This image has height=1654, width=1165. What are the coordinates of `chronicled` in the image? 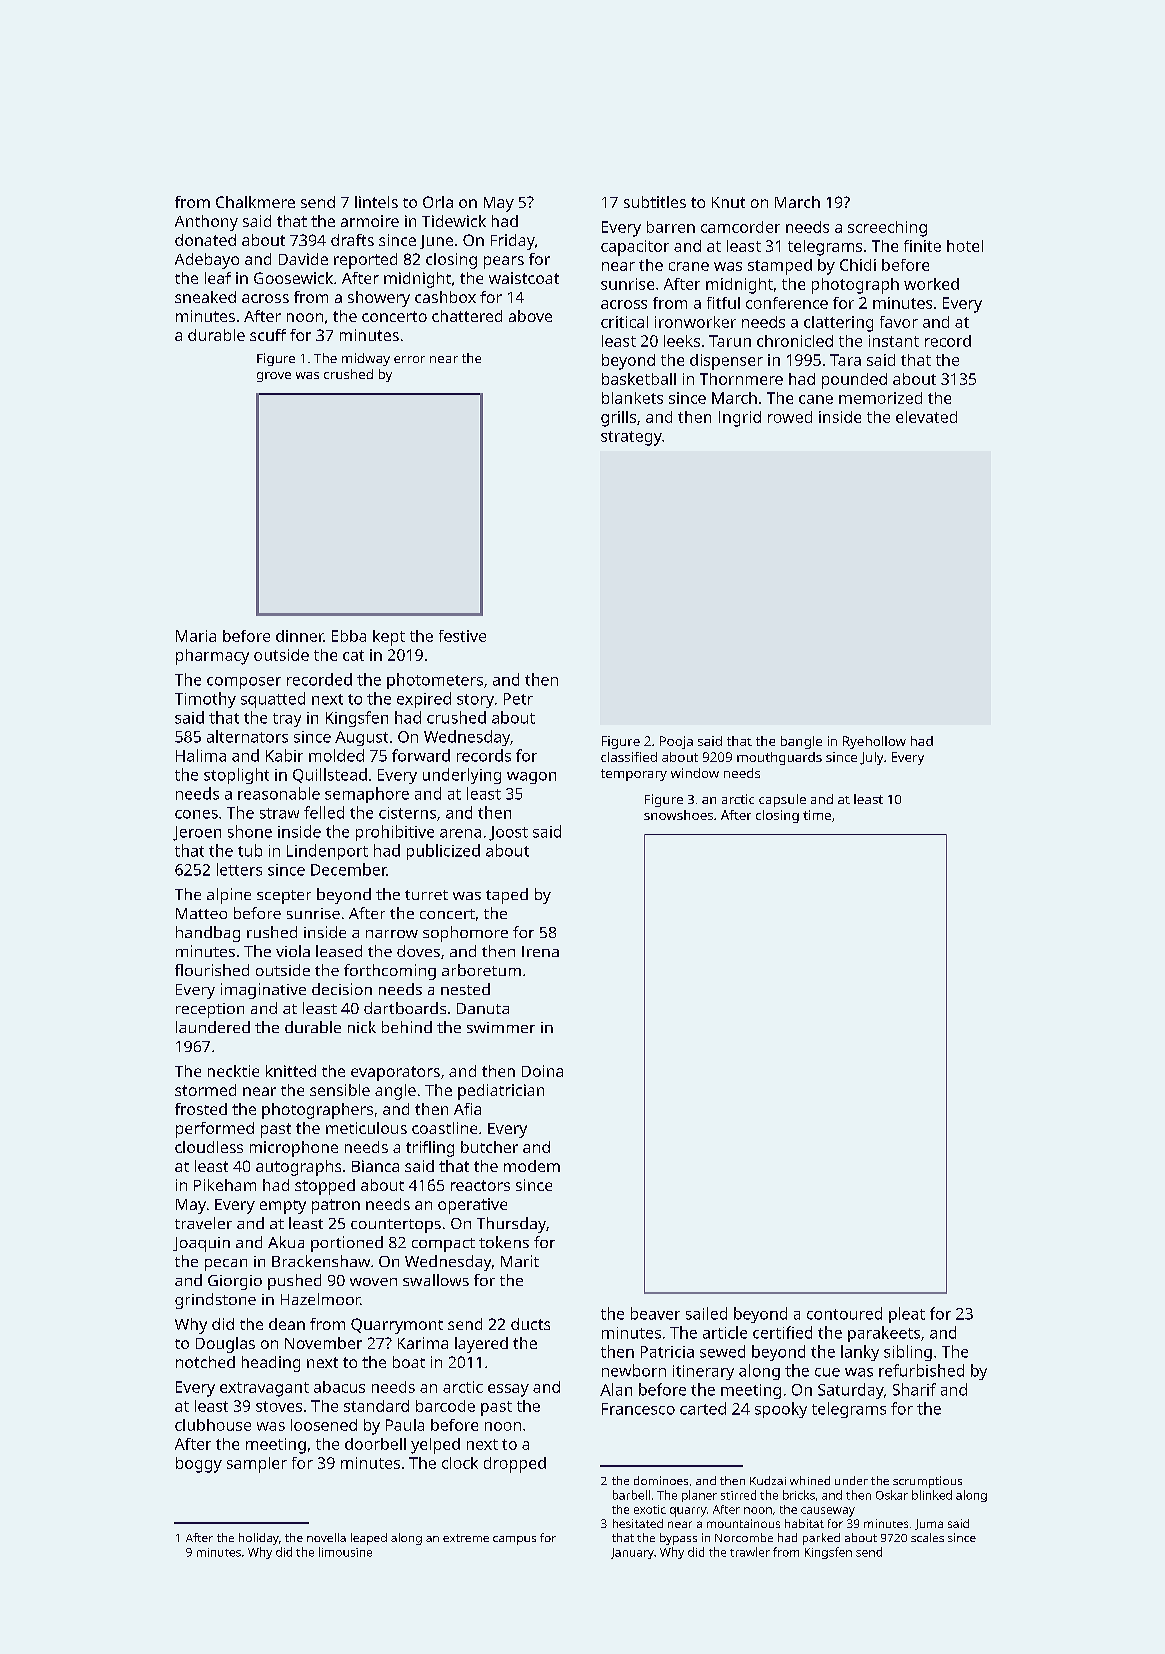 It's located at (795, 341).
